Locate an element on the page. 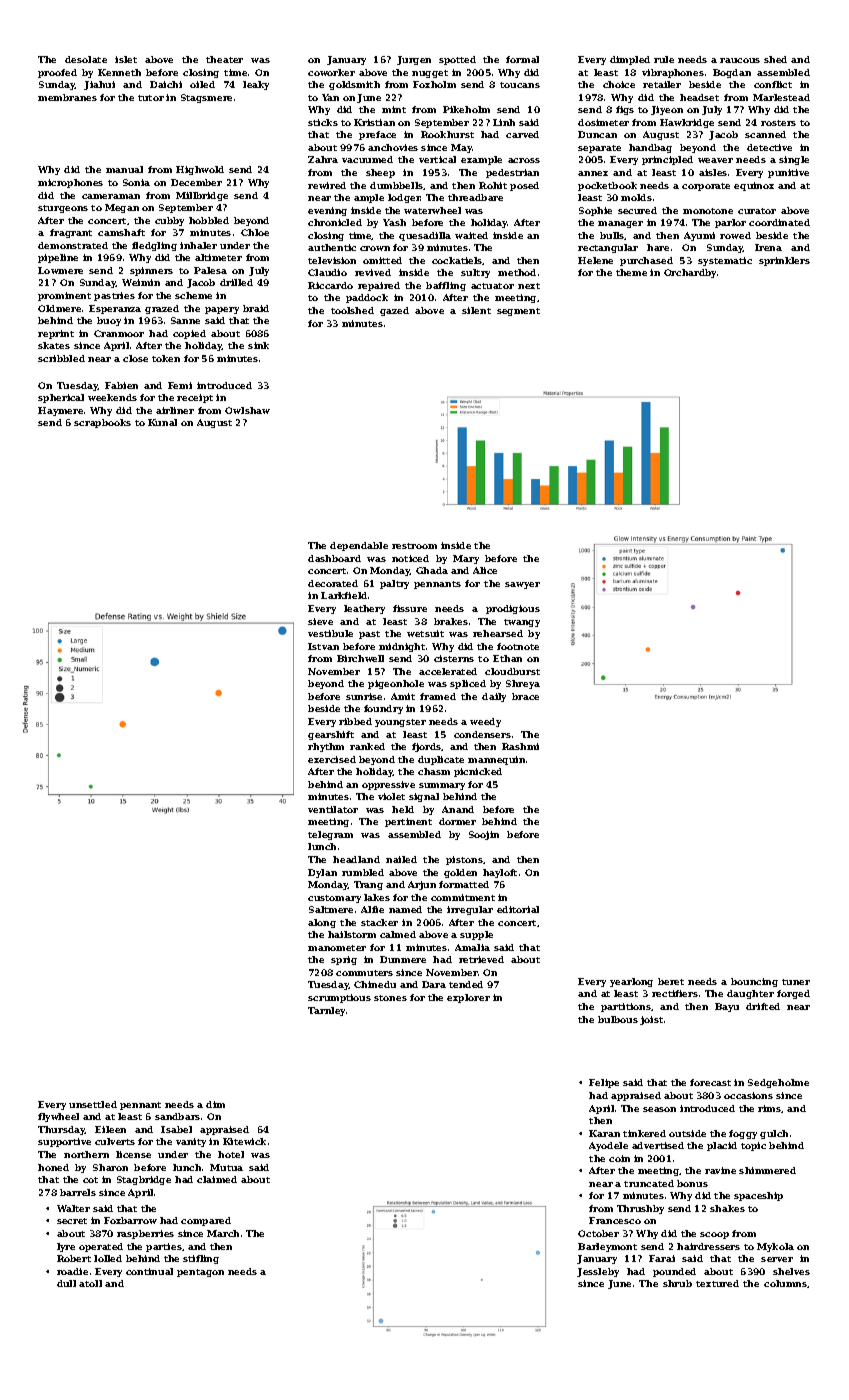 The height and width of the page is (1400, 849). lakes is located at coordinates (377, 897).
